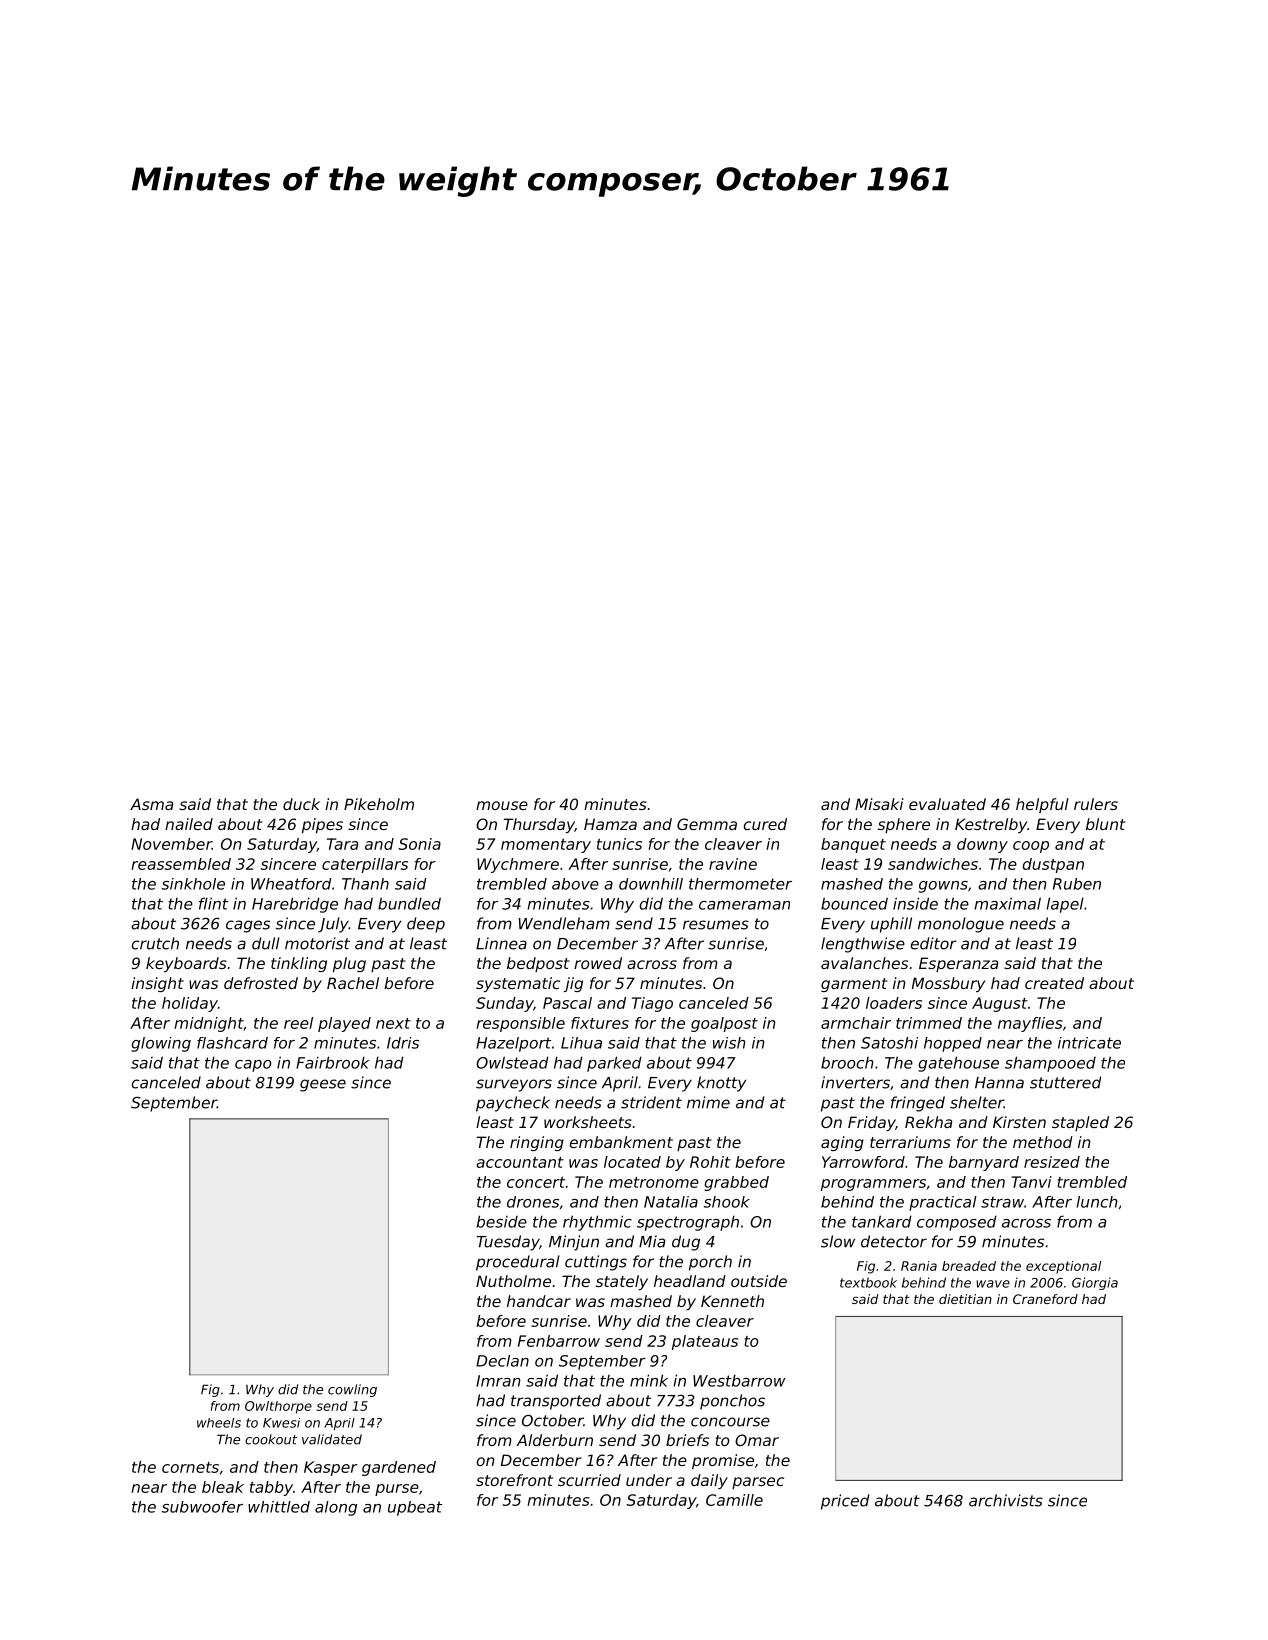 The width and height of the screenshot is (1268, 1640). What do you see at coordinates (514, 1480) in the screenshot?
I see `storefront` at bounding box center [514, 1480].
